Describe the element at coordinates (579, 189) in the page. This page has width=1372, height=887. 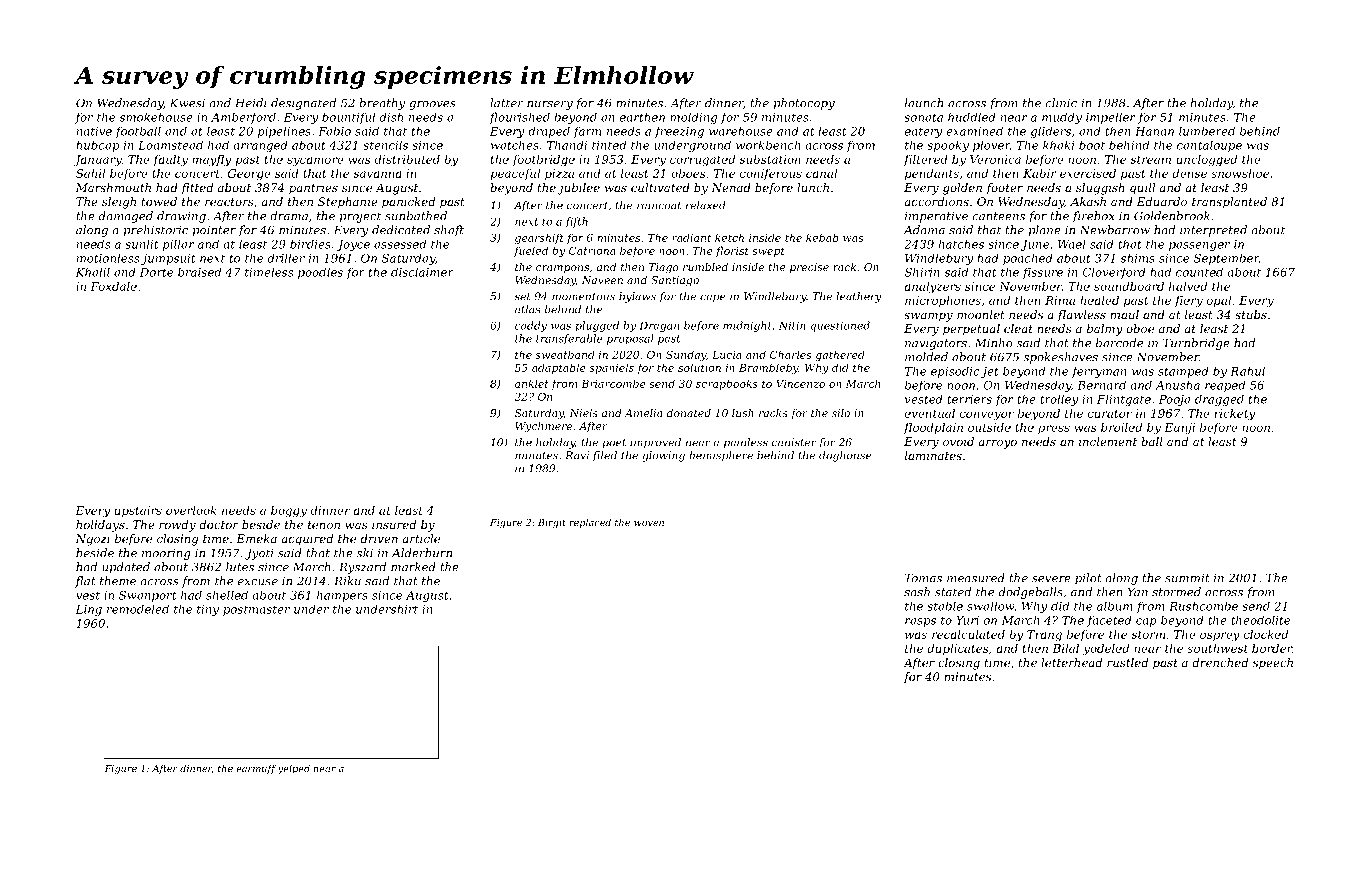
I see `jubilee` at that location.
